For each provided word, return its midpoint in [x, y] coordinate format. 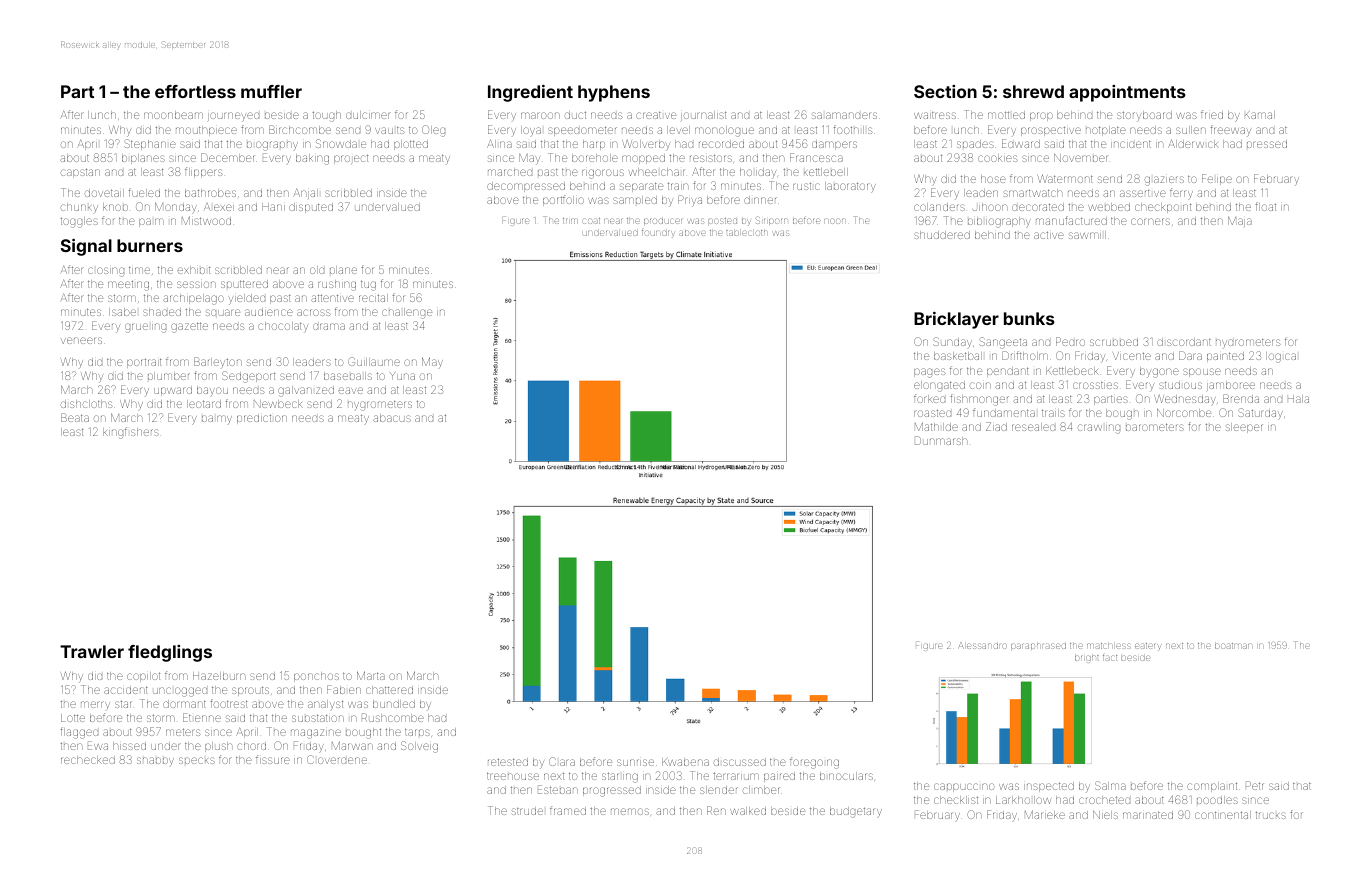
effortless [195, 91]
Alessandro [982, 646]
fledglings [170, 653]
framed [568, 810]
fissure [273, 759]
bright [1087, 659]
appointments [1127, 93]
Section [945, 91]
